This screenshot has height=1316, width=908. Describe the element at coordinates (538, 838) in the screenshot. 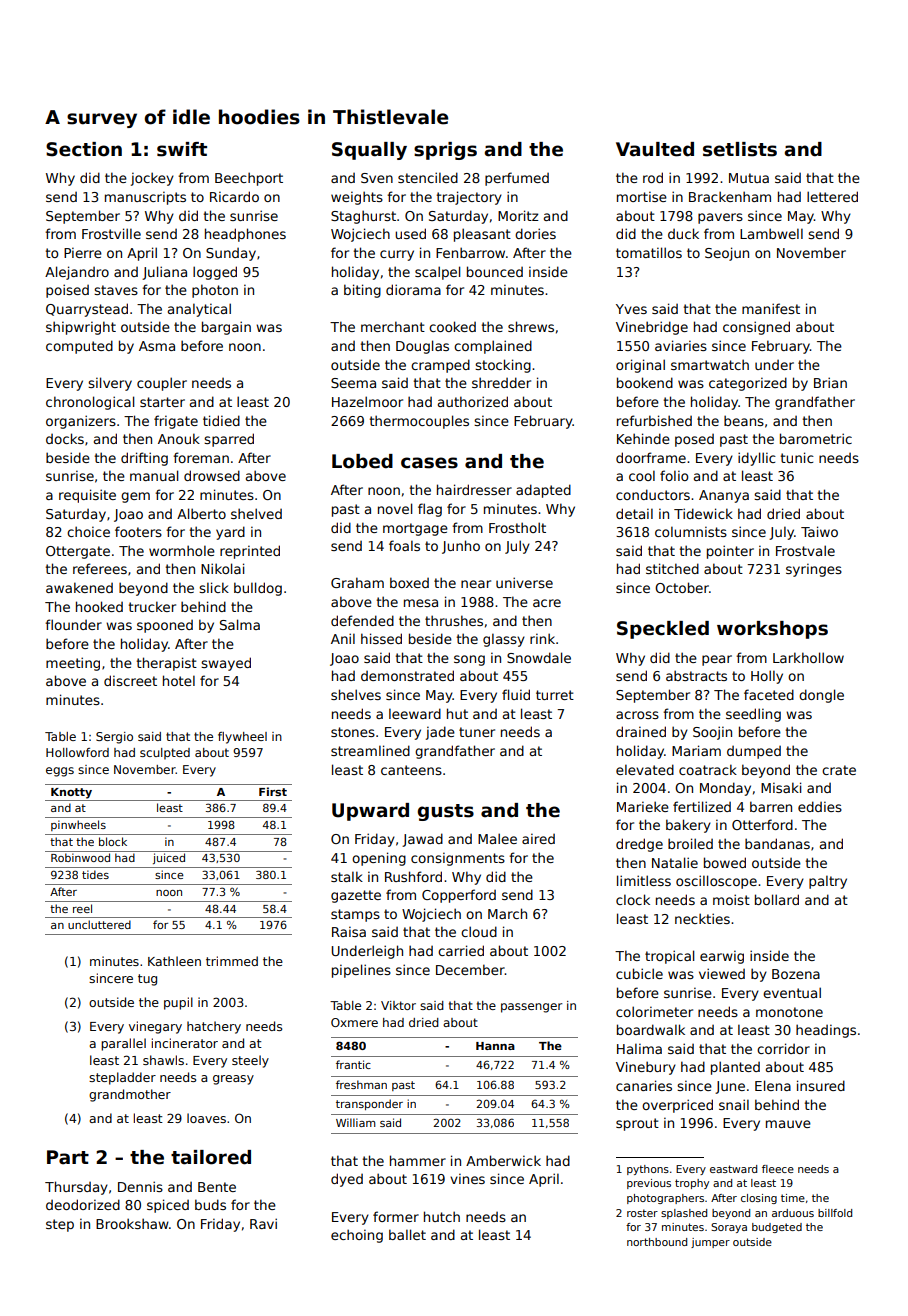

I see `aired` at that location.
